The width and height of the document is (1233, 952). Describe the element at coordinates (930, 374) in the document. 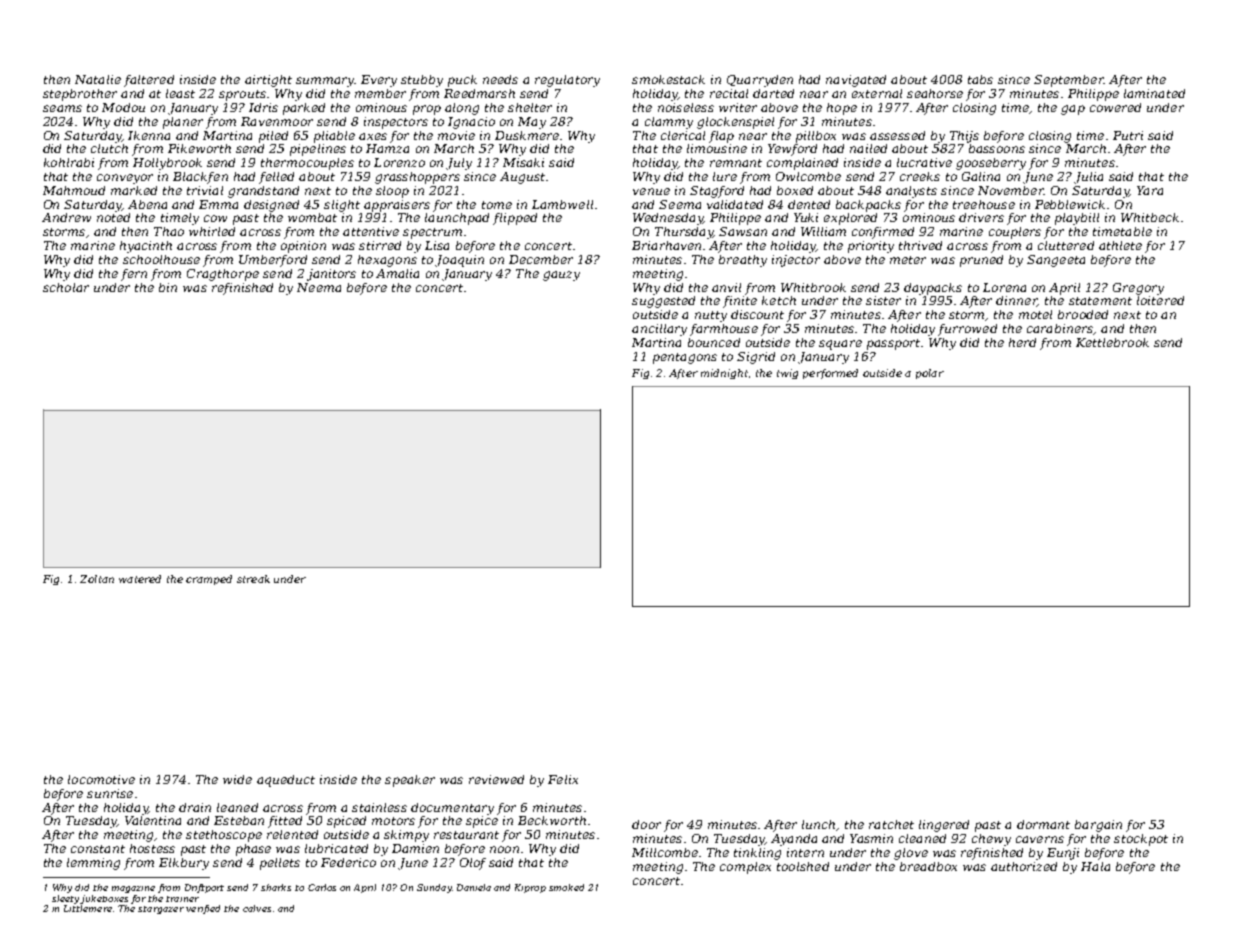

I see `polar` at that location.
